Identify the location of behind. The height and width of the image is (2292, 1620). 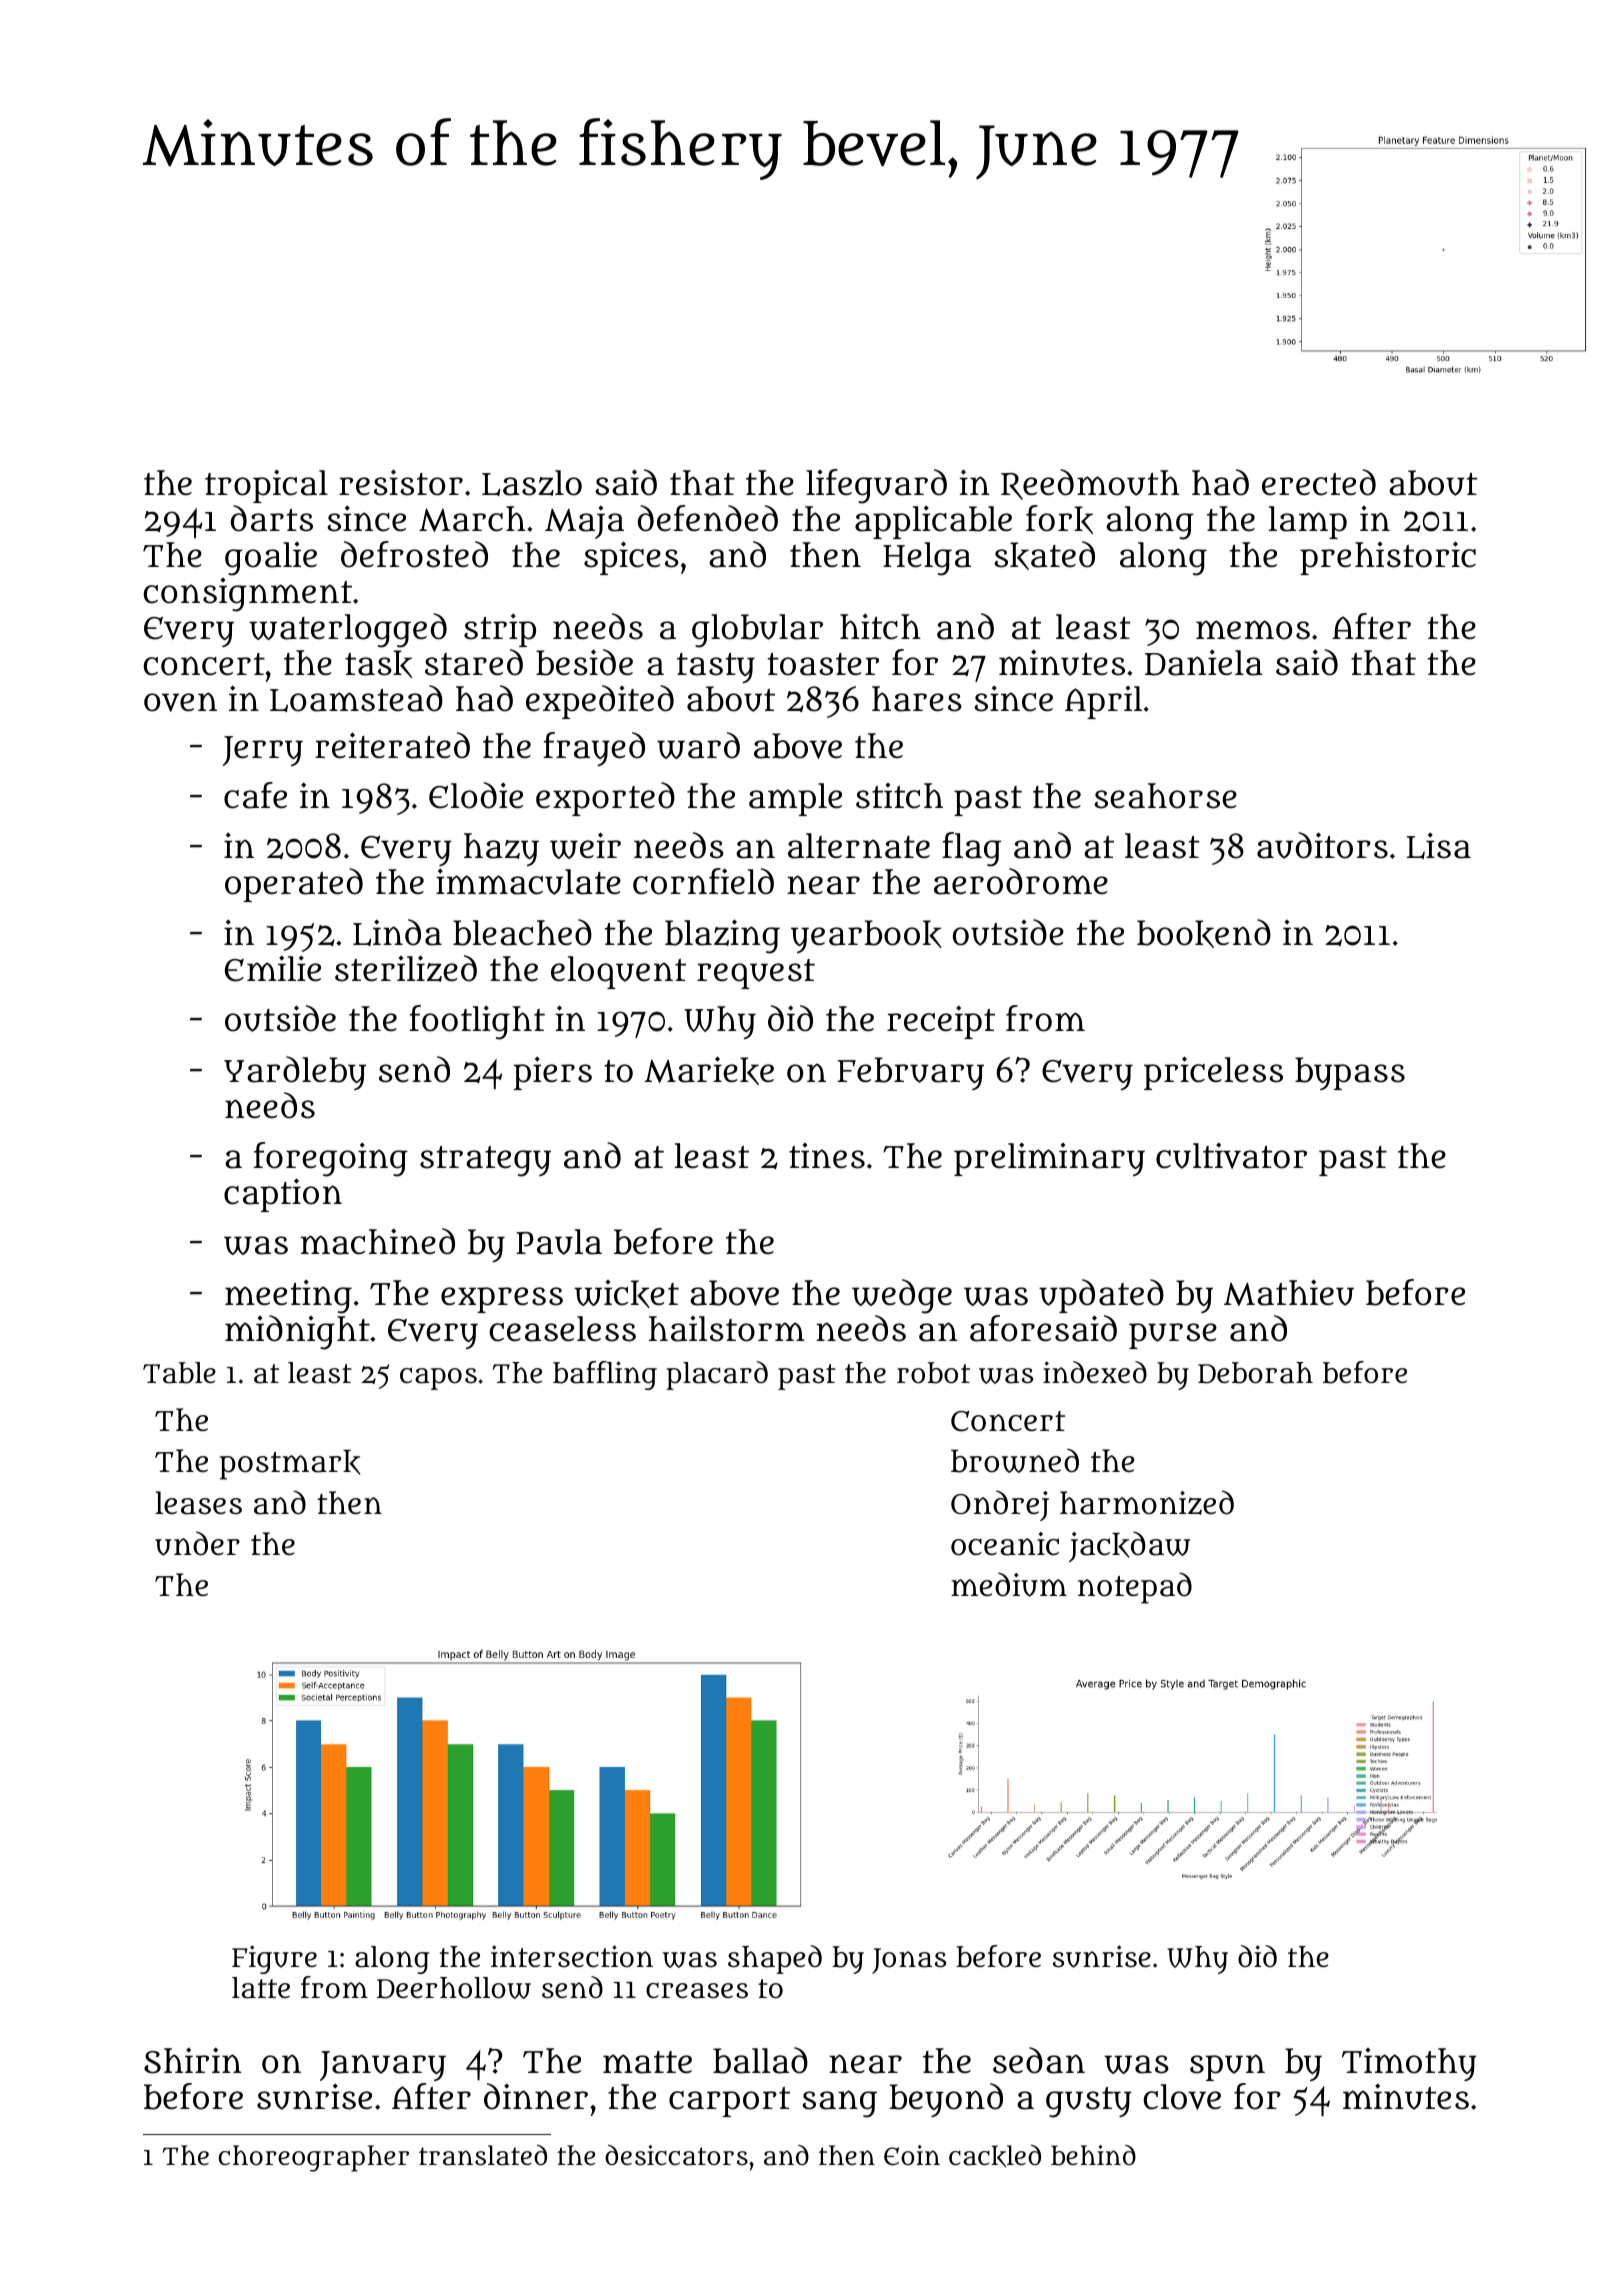
(1093, 2155).
